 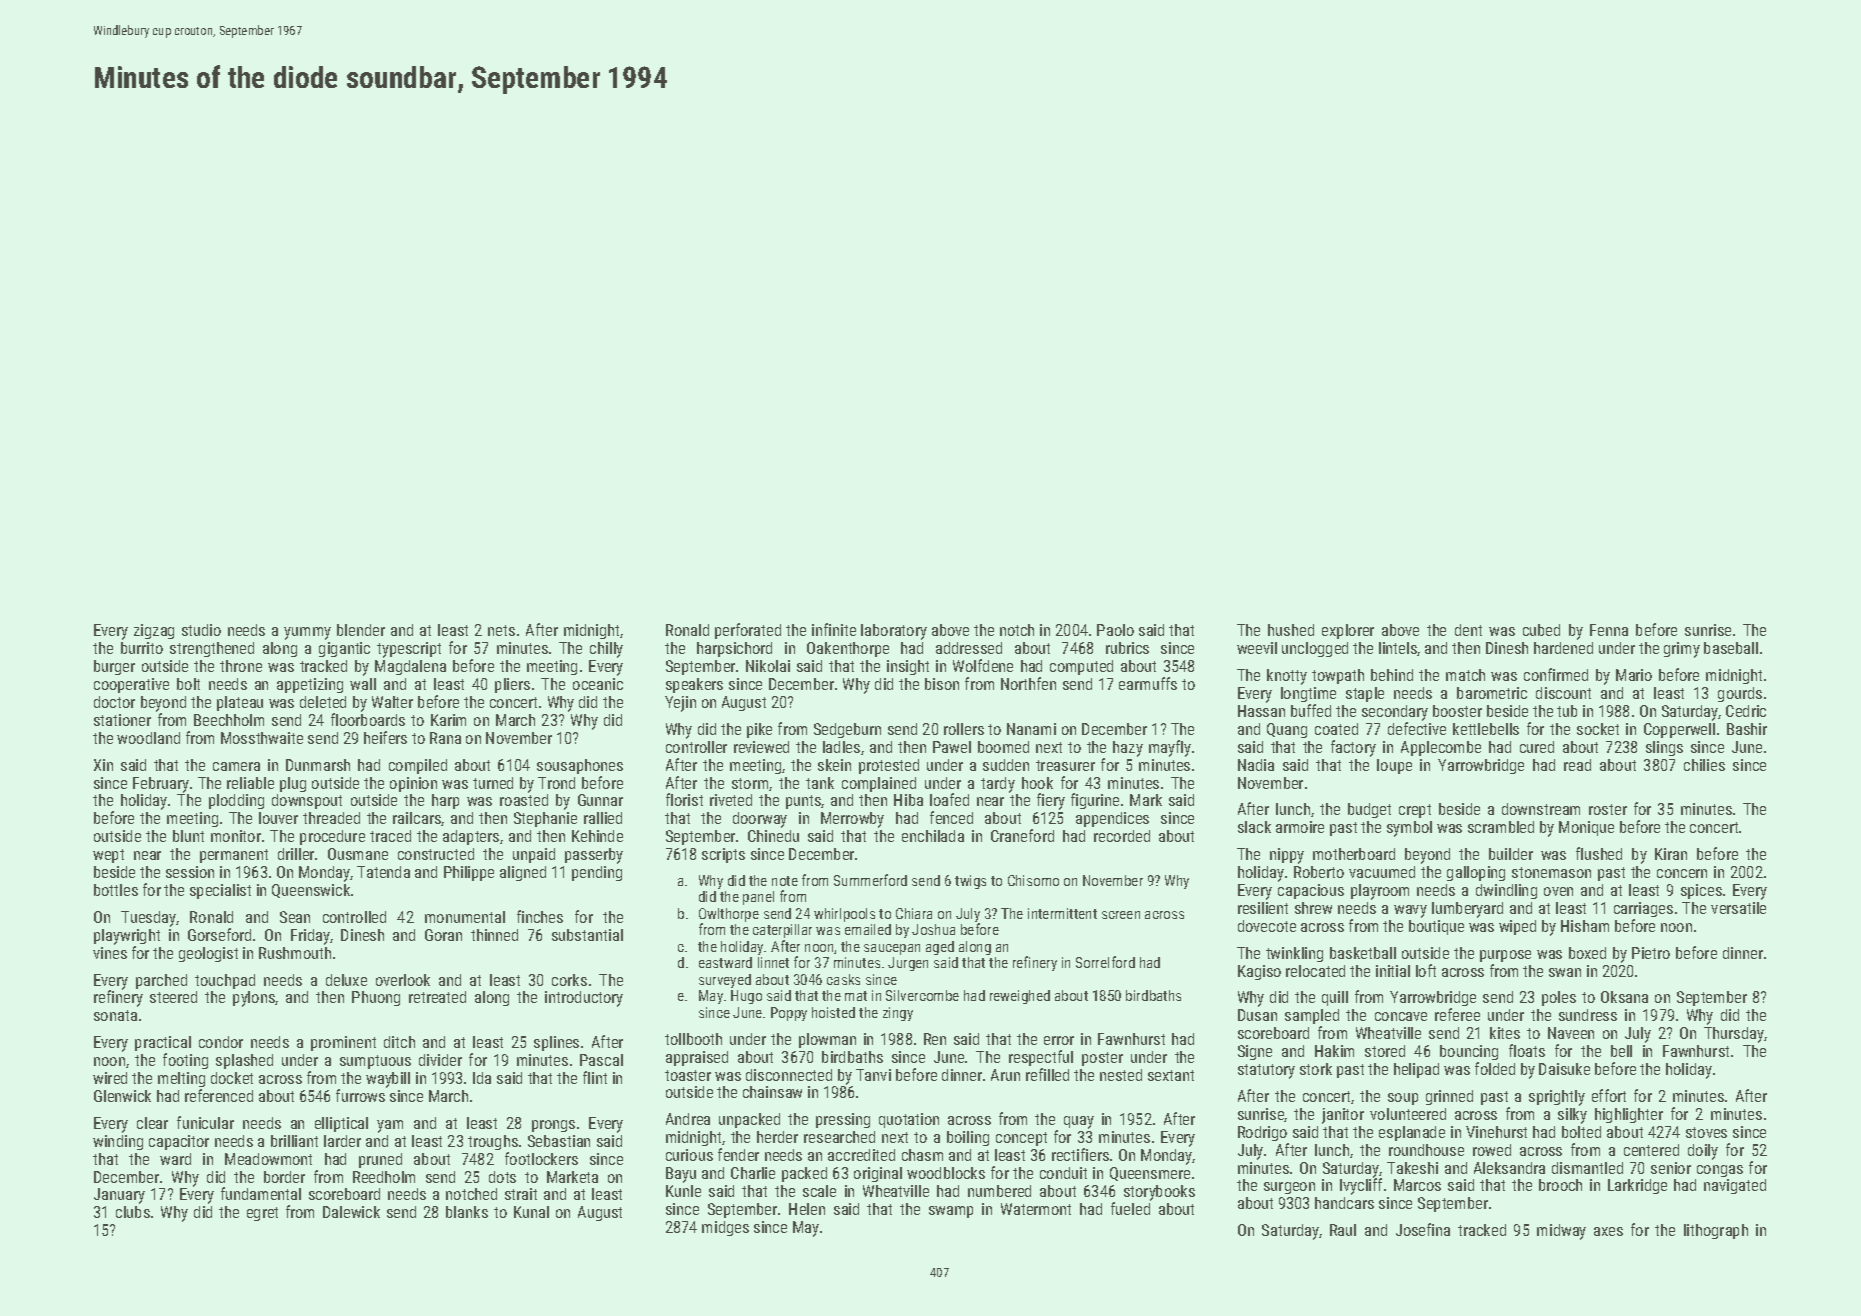 I want to click on zigzag, so click(x=154, y=631).
